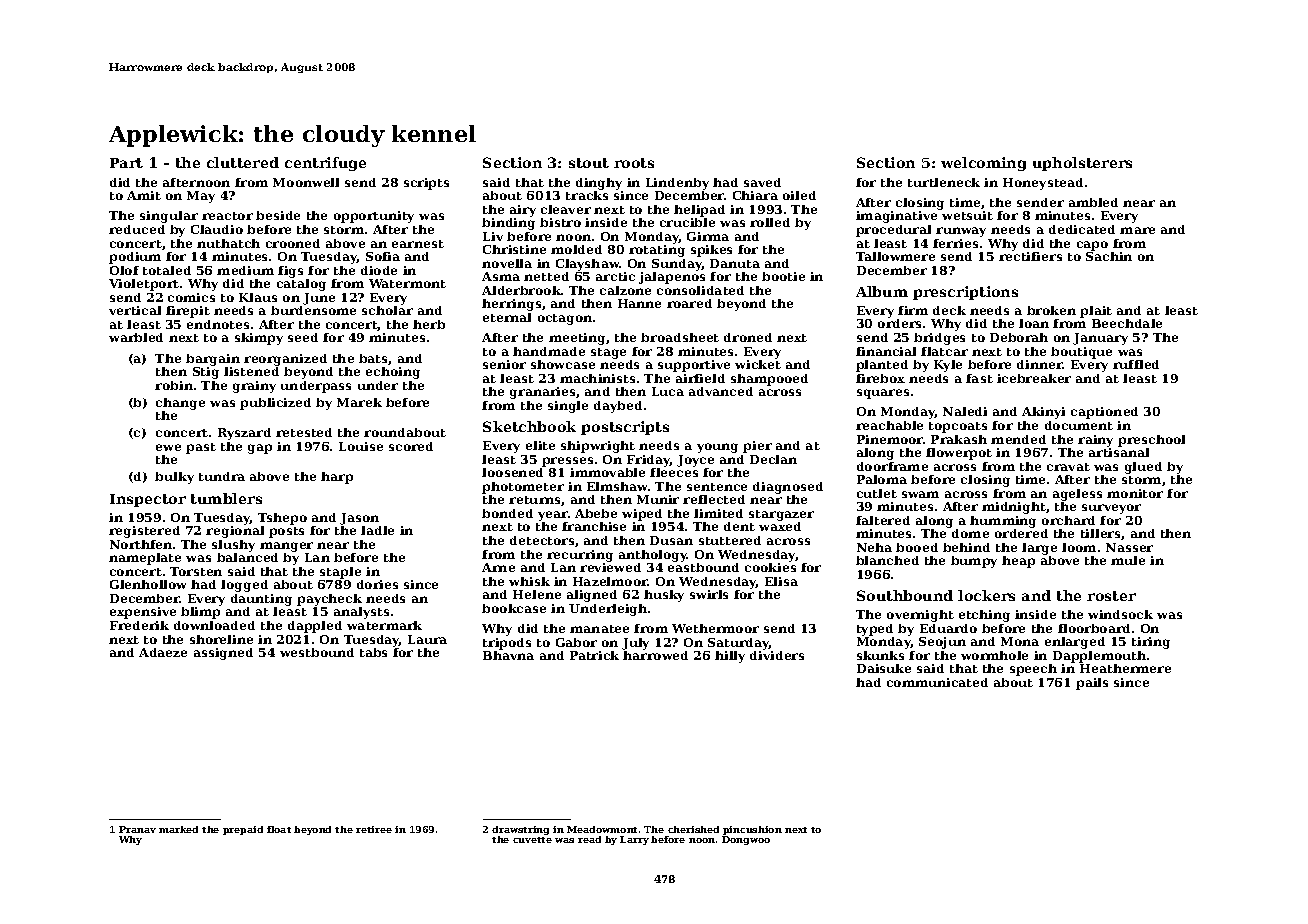 Image resolution: width=1308 pixels, height=924 pixels. I want to click on retiree, so click(374, 829).
